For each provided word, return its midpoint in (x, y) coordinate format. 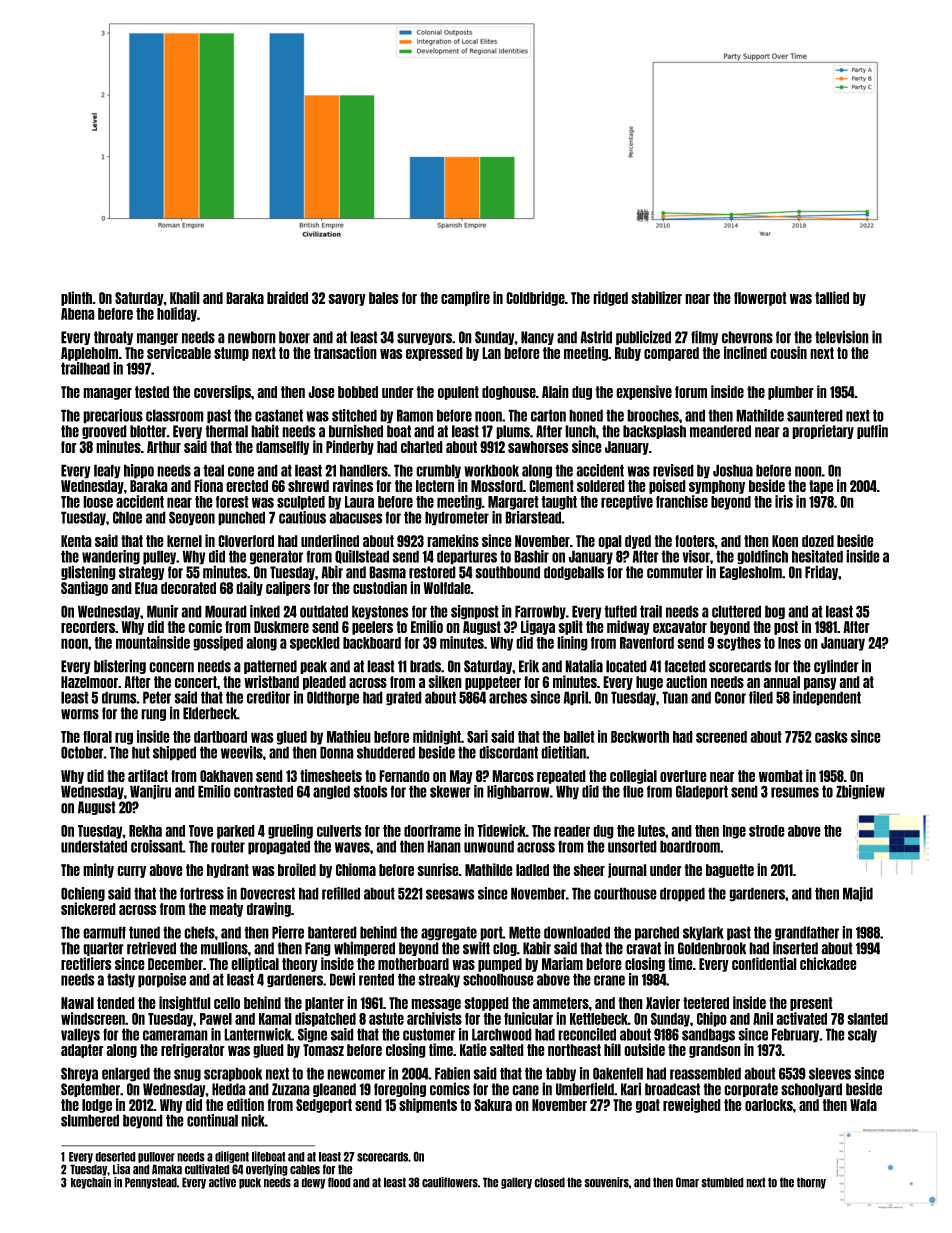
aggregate (449, 933)
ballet (579, 737)
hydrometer (457, 518)
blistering (120, 666)
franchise (682, 501)
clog (505, 949)
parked (236, 832)
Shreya (79, 1074)
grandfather (807, 933)
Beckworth (640, 737)
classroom (175, 415)
